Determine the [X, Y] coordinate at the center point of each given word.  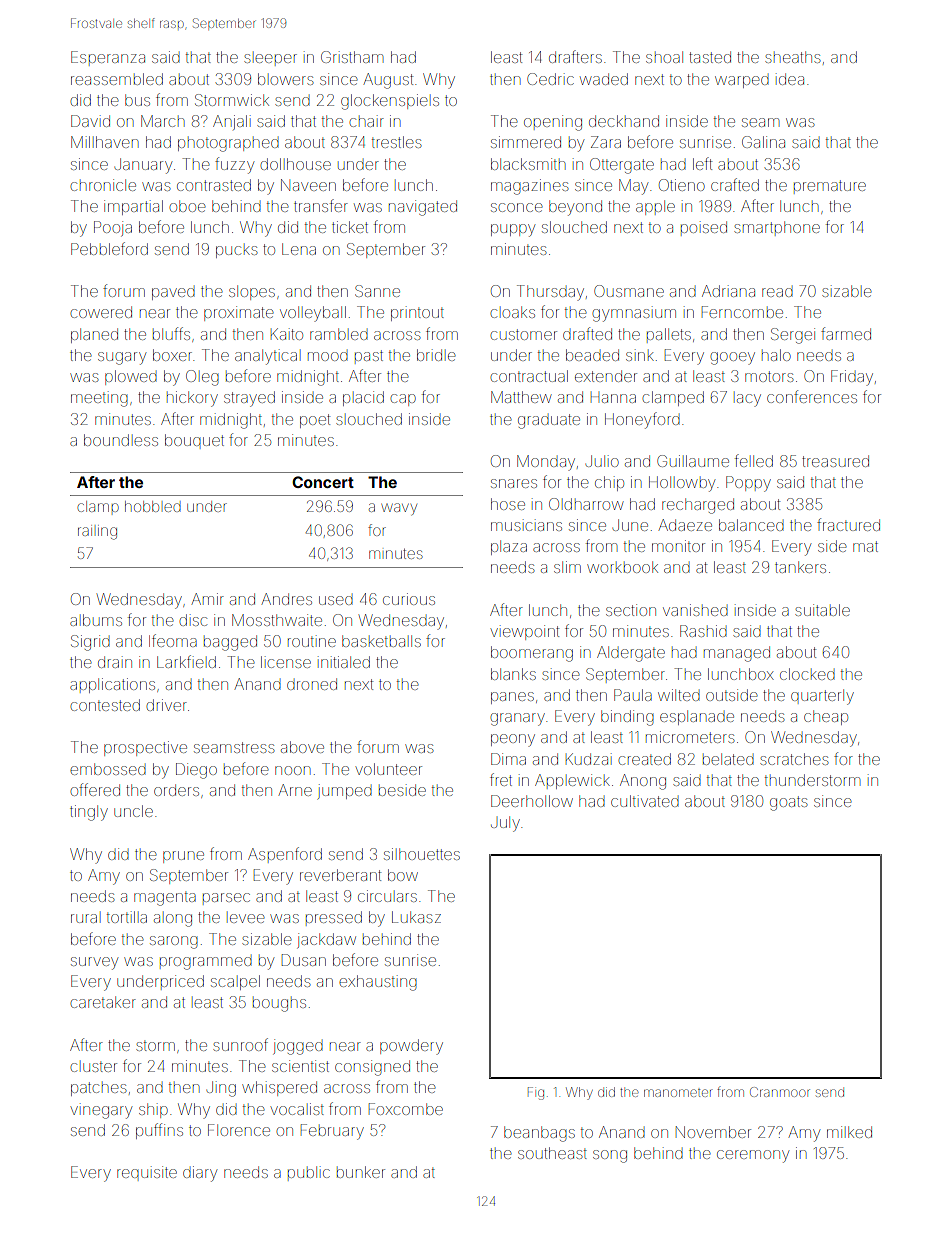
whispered [279, 1088]
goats [788, 803]
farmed [846, 333]
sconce [516, 207]
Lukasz [416, 917]
